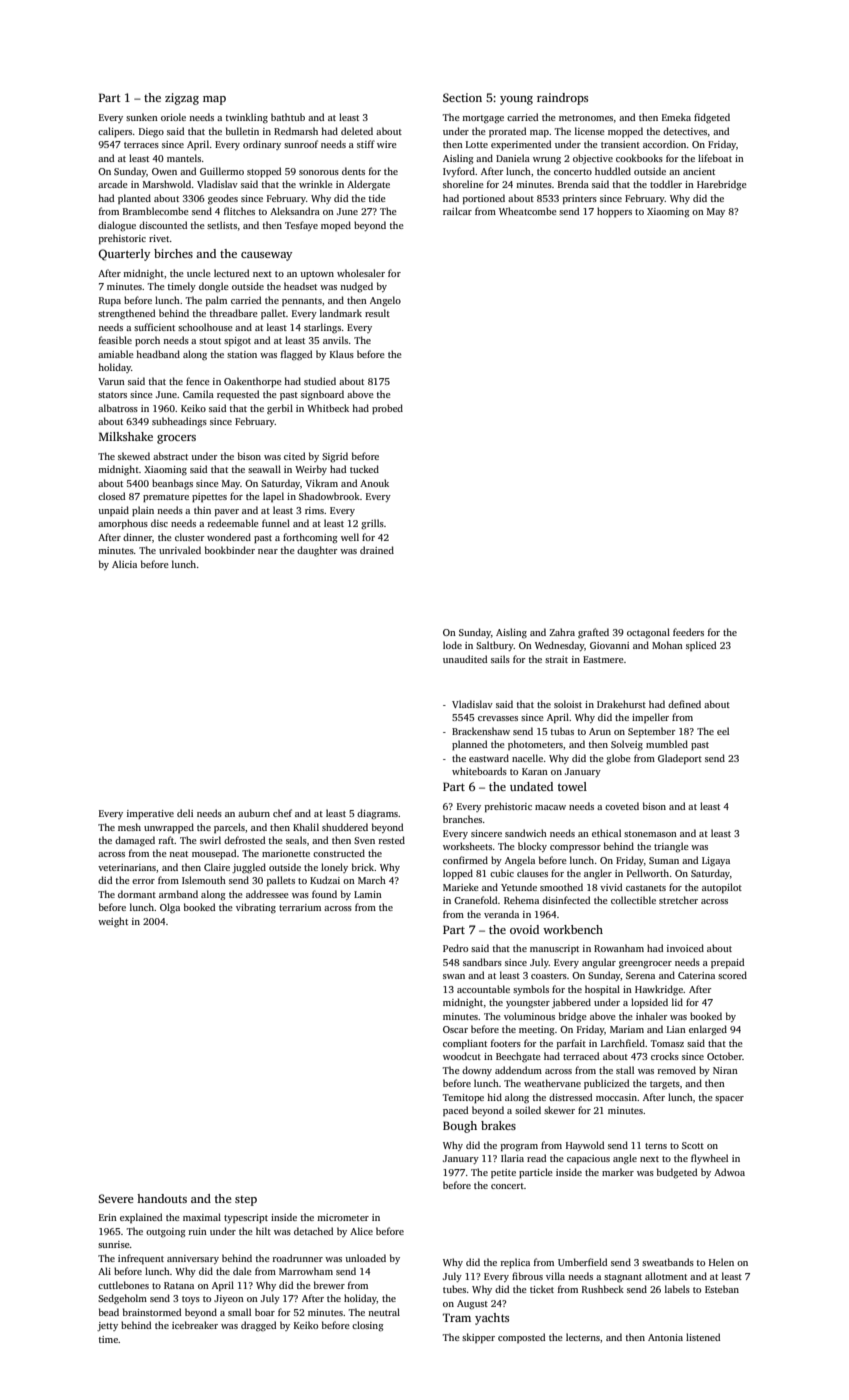 Image resolution: width=849 pixels, height=1400 pixels. I want to click on dongle, so click(214, 287).
